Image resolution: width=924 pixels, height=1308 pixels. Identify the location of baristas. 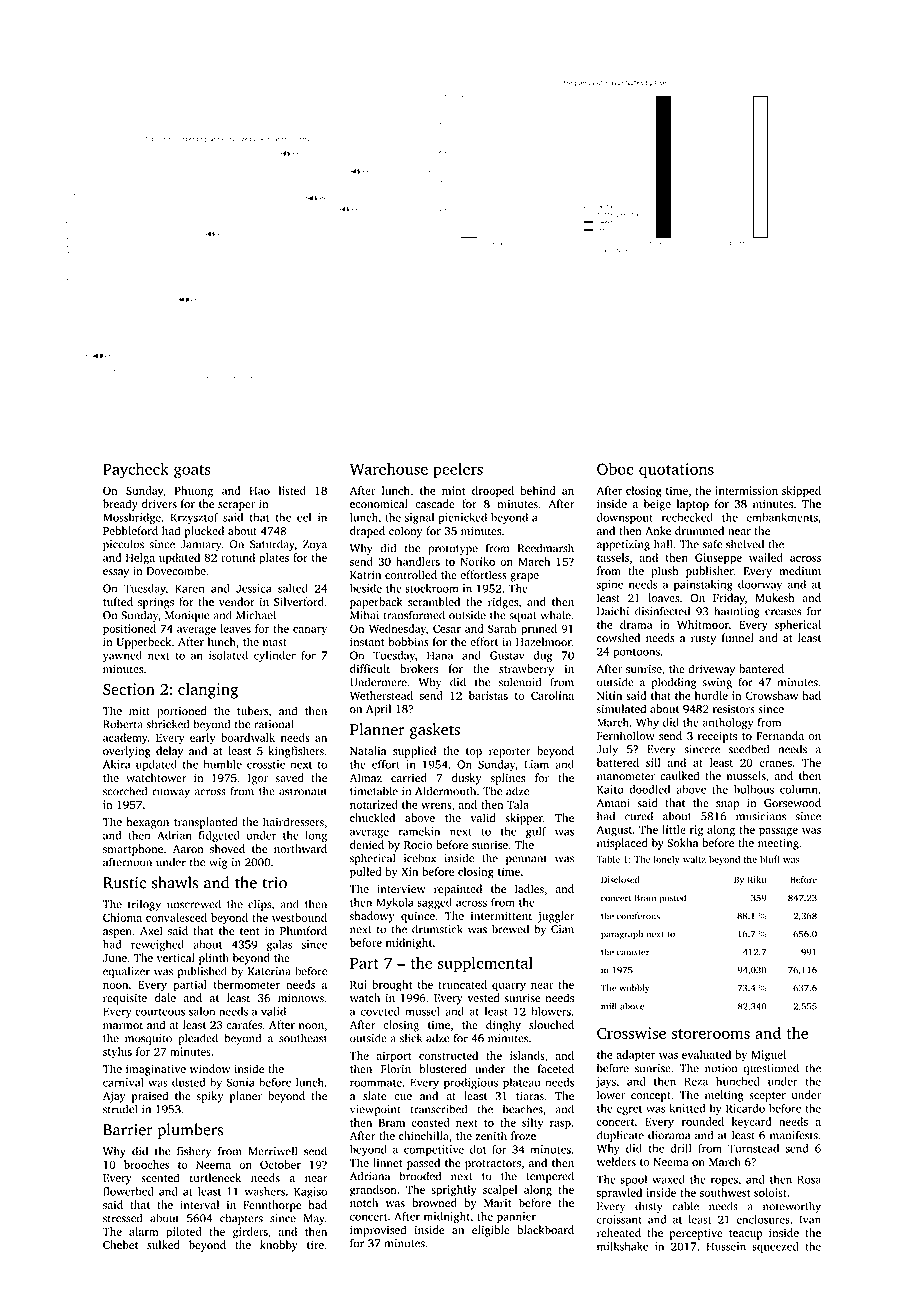
(488, 695).
